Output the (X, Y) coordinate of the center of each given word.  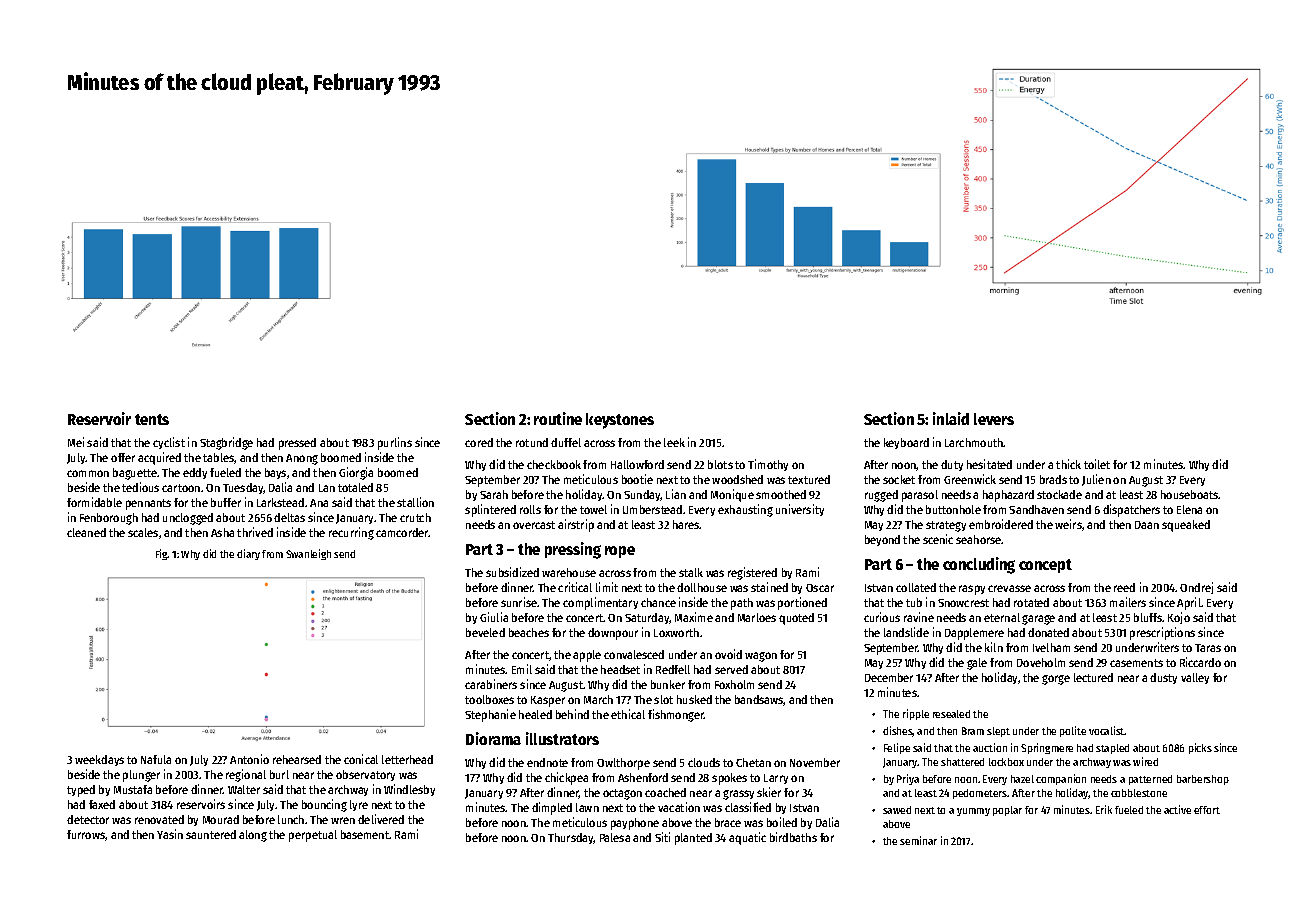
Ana (319, 503)
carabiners (491, 684)
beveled (485, 632)
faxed (102, 804)
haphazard (1008, 496)
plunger (141, 776)
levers (994, 419)
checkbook (554, 464)
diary (248, 554)
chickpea (566, 778)
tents (152, 419)
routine (558, 418)
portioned (802, 603)
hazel (1022, 779)
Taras (1208, 648)
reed (1124, 587)
